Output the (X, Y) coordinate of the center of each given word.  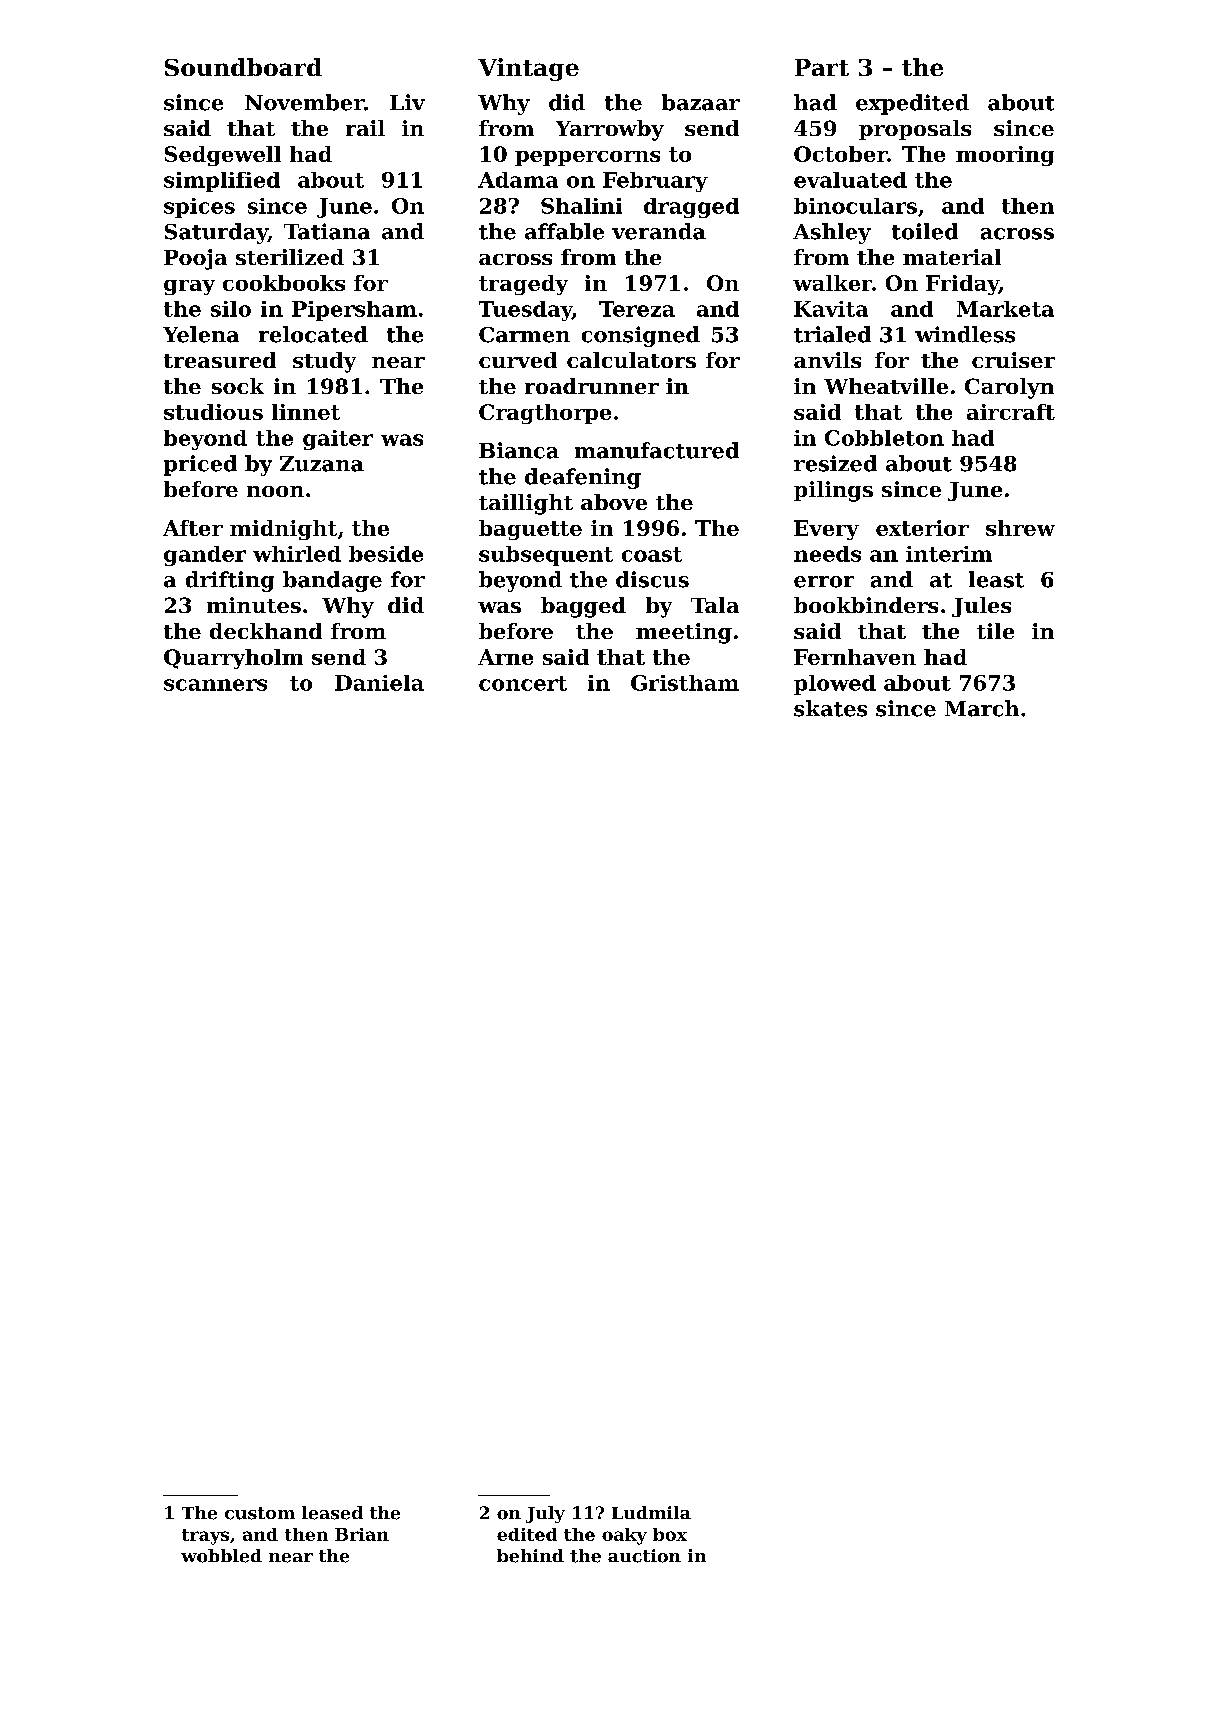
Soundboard (243, 67)
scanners (215, 685)
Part (822, 67)
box (670, 1534)
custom (260, 1513)
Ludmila (651, 1512)
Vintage (528, 69)
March (982, 708)
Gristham (685, 683)
